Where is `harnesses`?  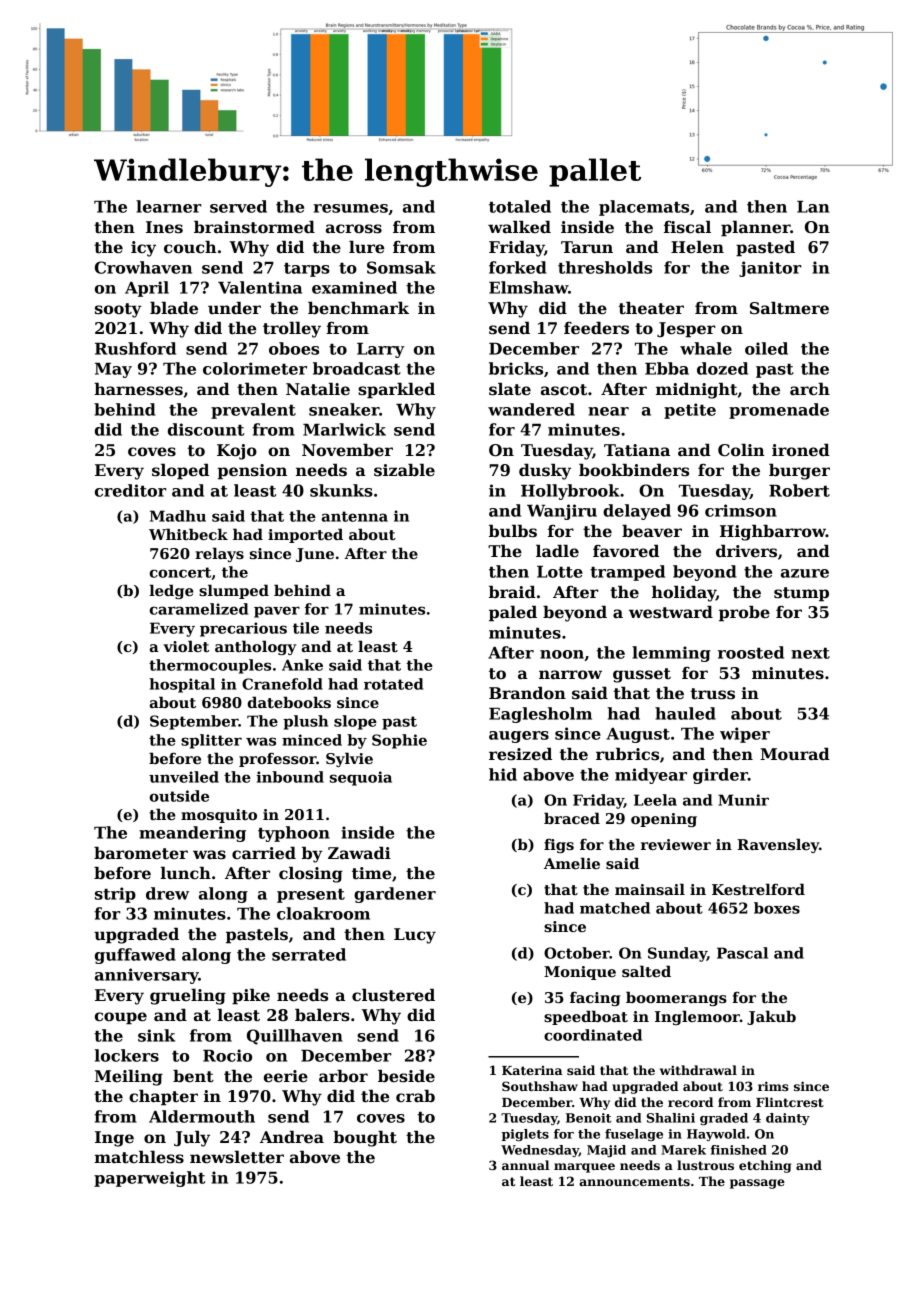 harnesses is located at coordinates (138, 389).
